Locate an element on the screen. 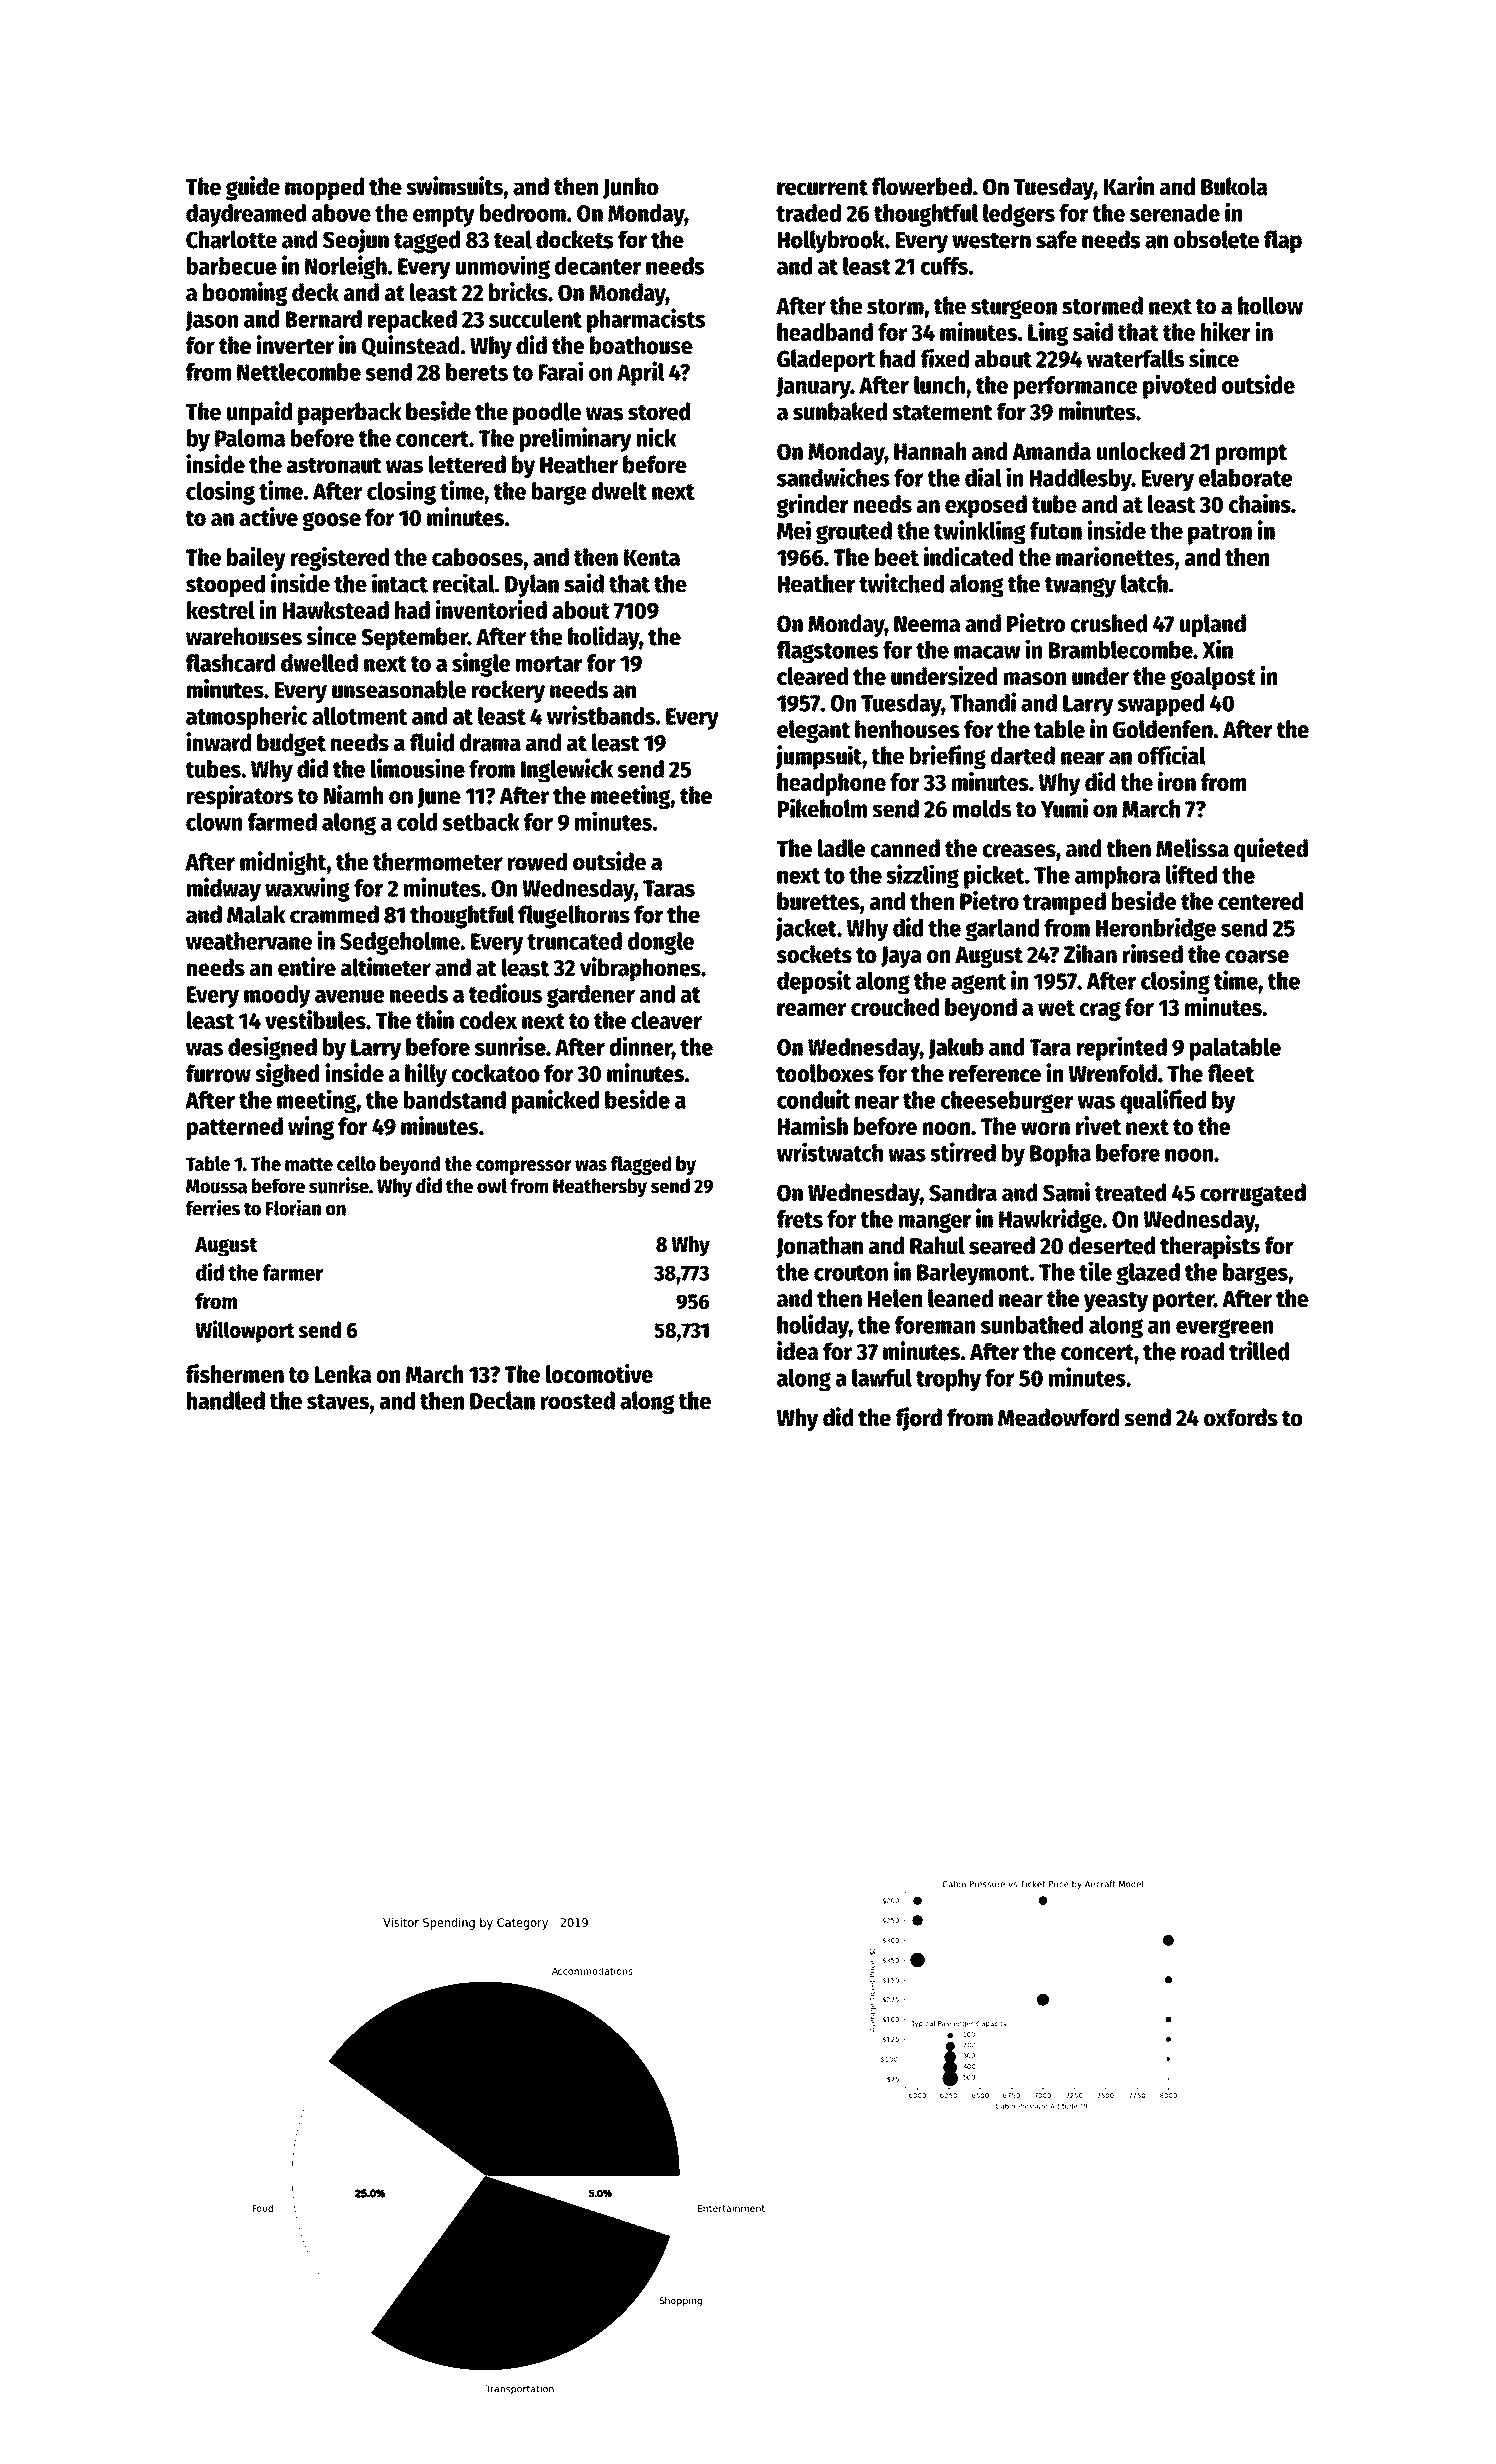 The width and height of the screenshot is (1496, 2464). fjord is located at coordinates (919, 1419).
